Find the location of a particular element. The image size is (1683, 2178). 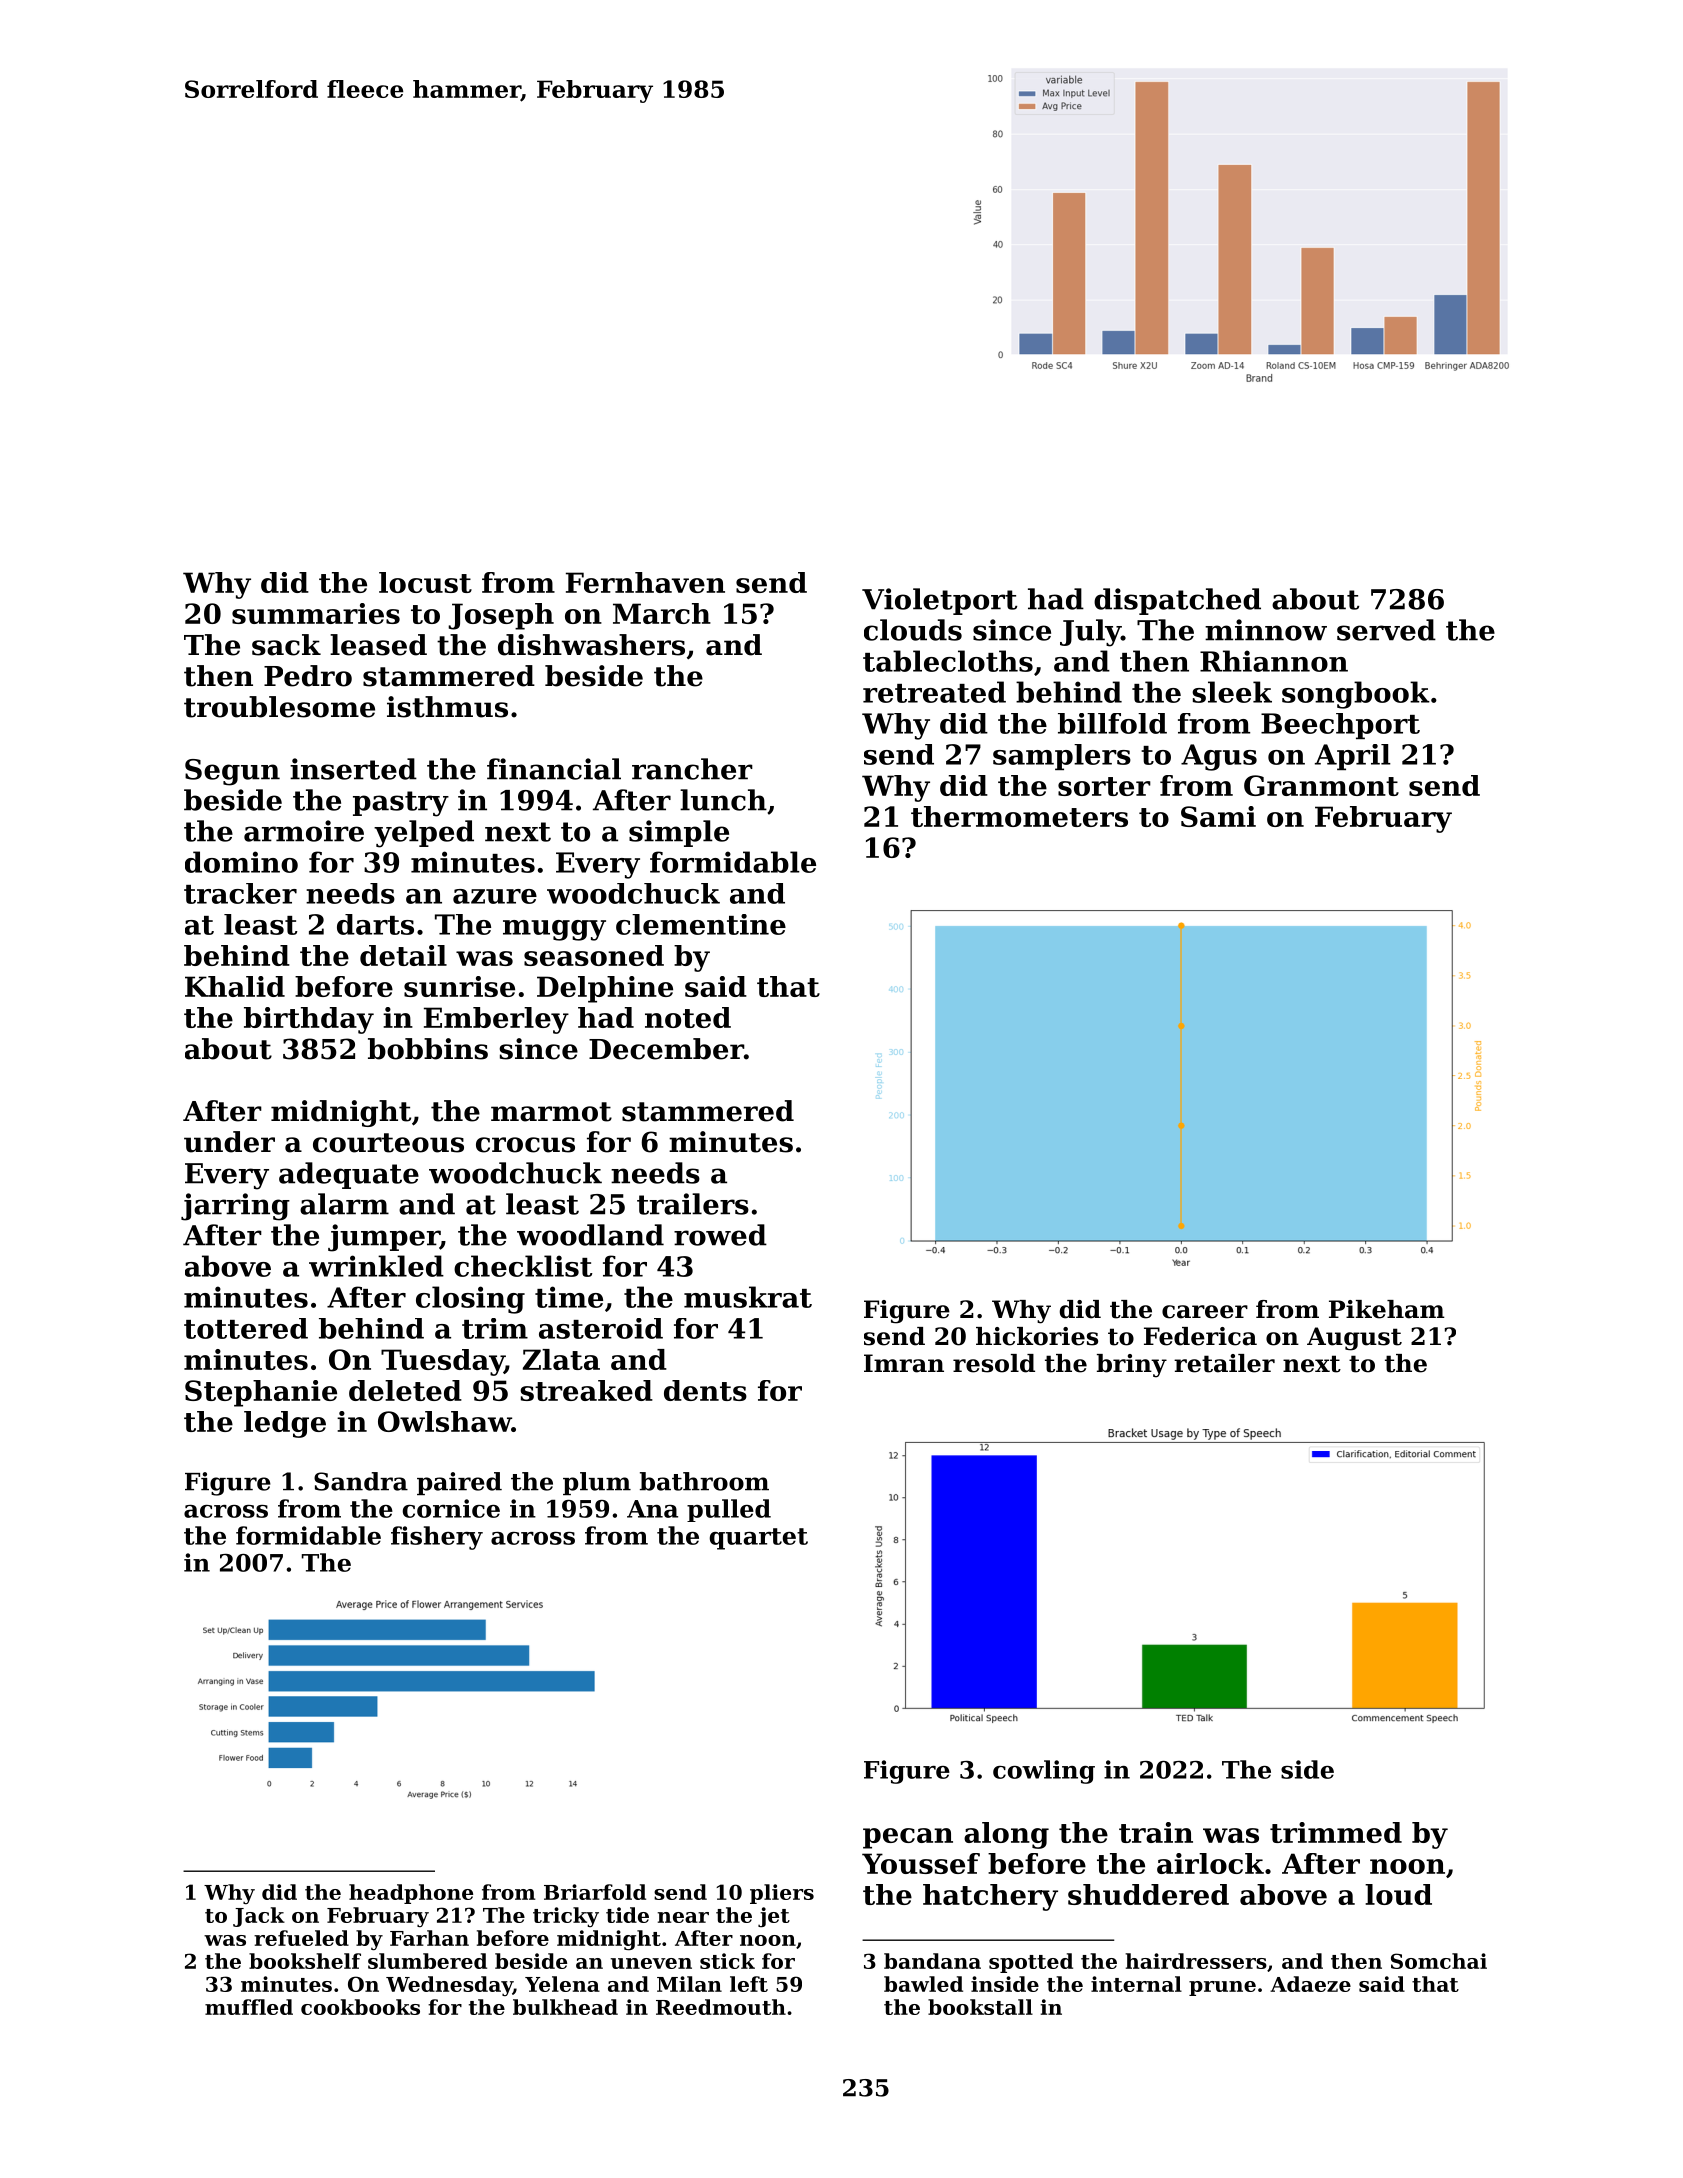

leased is located at coordinates (378, 645).
